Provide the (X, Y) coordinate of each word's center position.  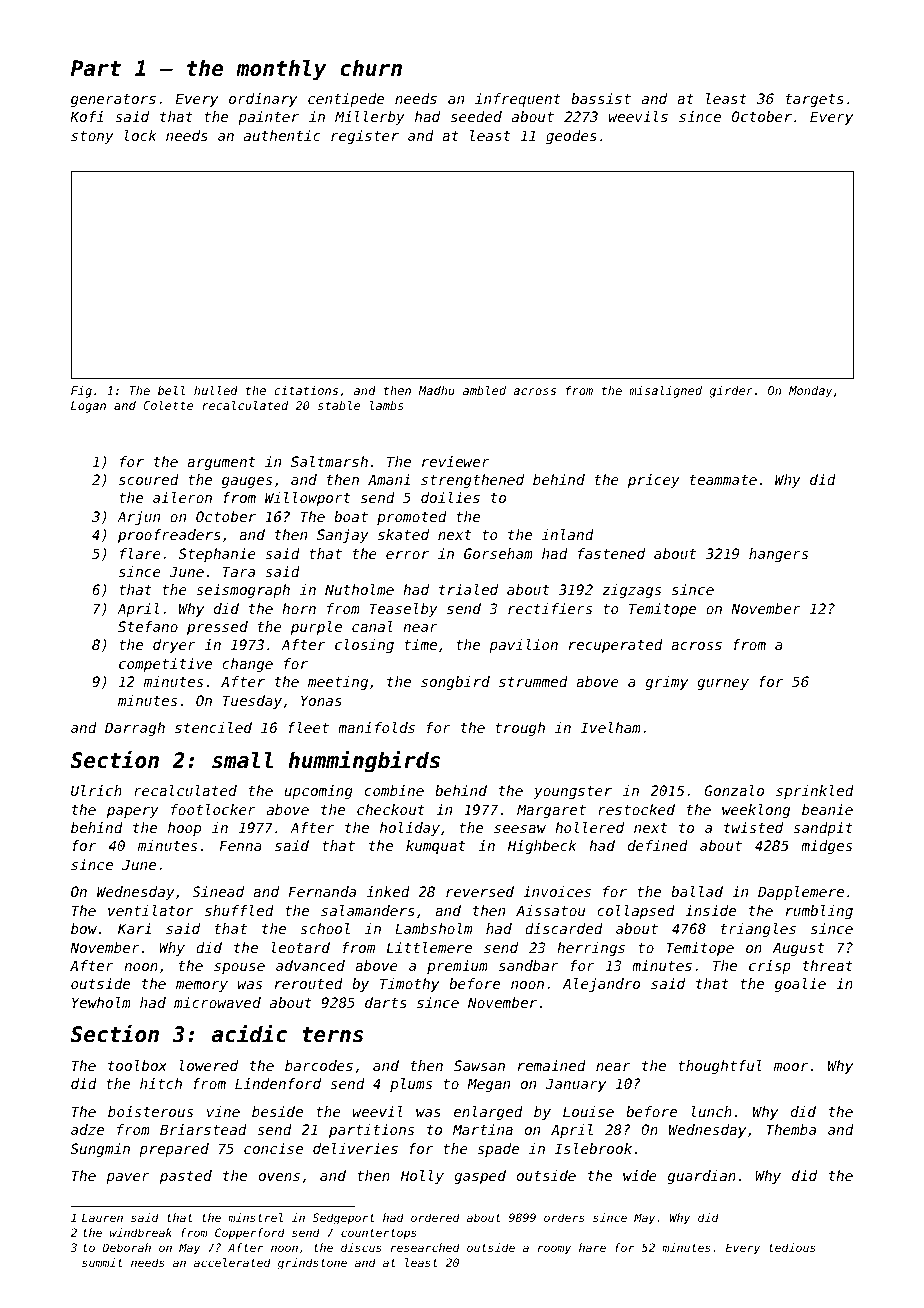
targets (815, 100)
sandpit (823, 829)
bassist (601, 98)
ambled (484, 390)
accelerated (232, 1262)
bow (84, 928)
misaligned (665, 391)
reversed (480, 891)
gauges (247, 482)
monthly (281, 70)
